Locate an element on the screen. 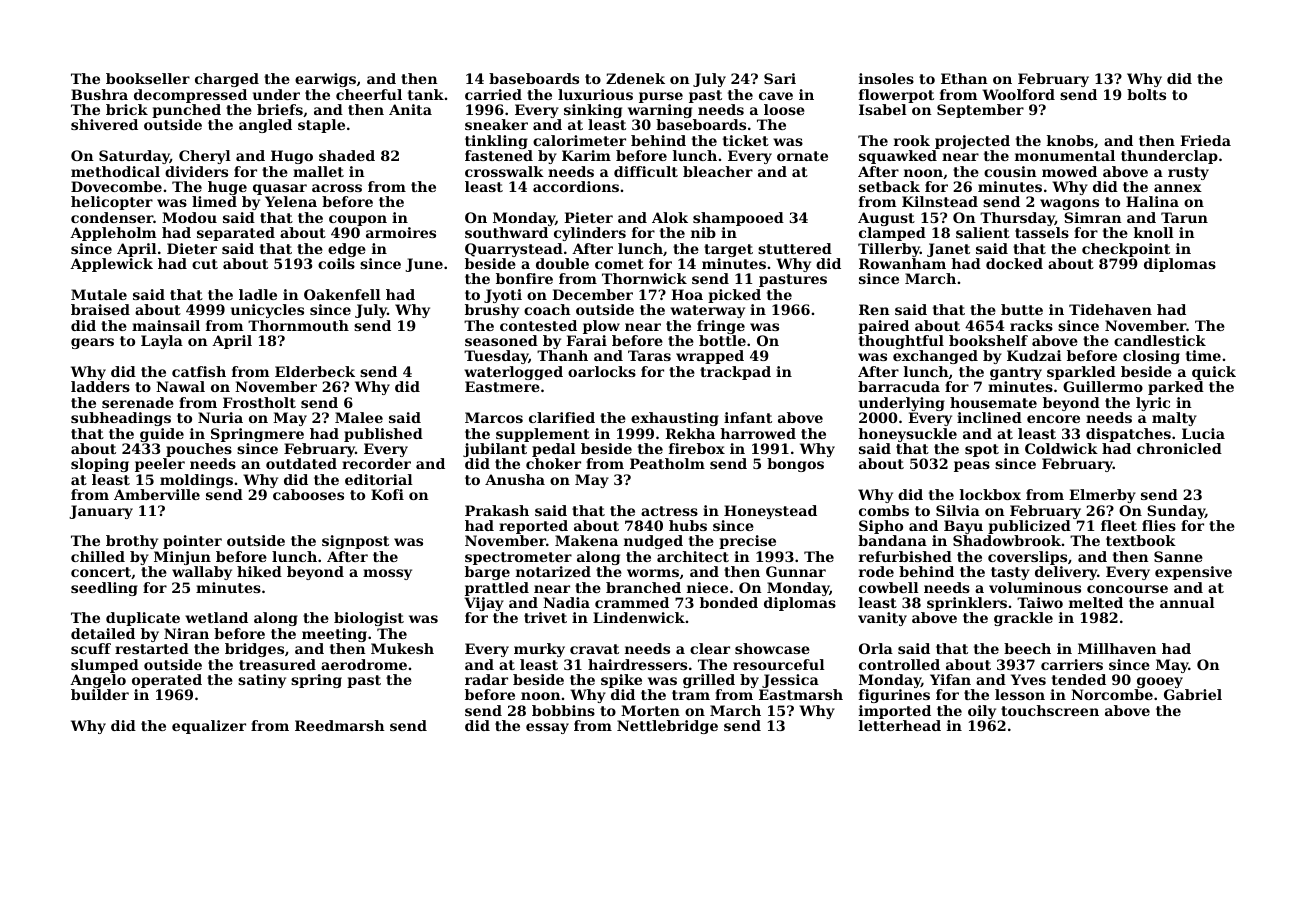  Tidehaven is located at coordinates (1110, 309).
